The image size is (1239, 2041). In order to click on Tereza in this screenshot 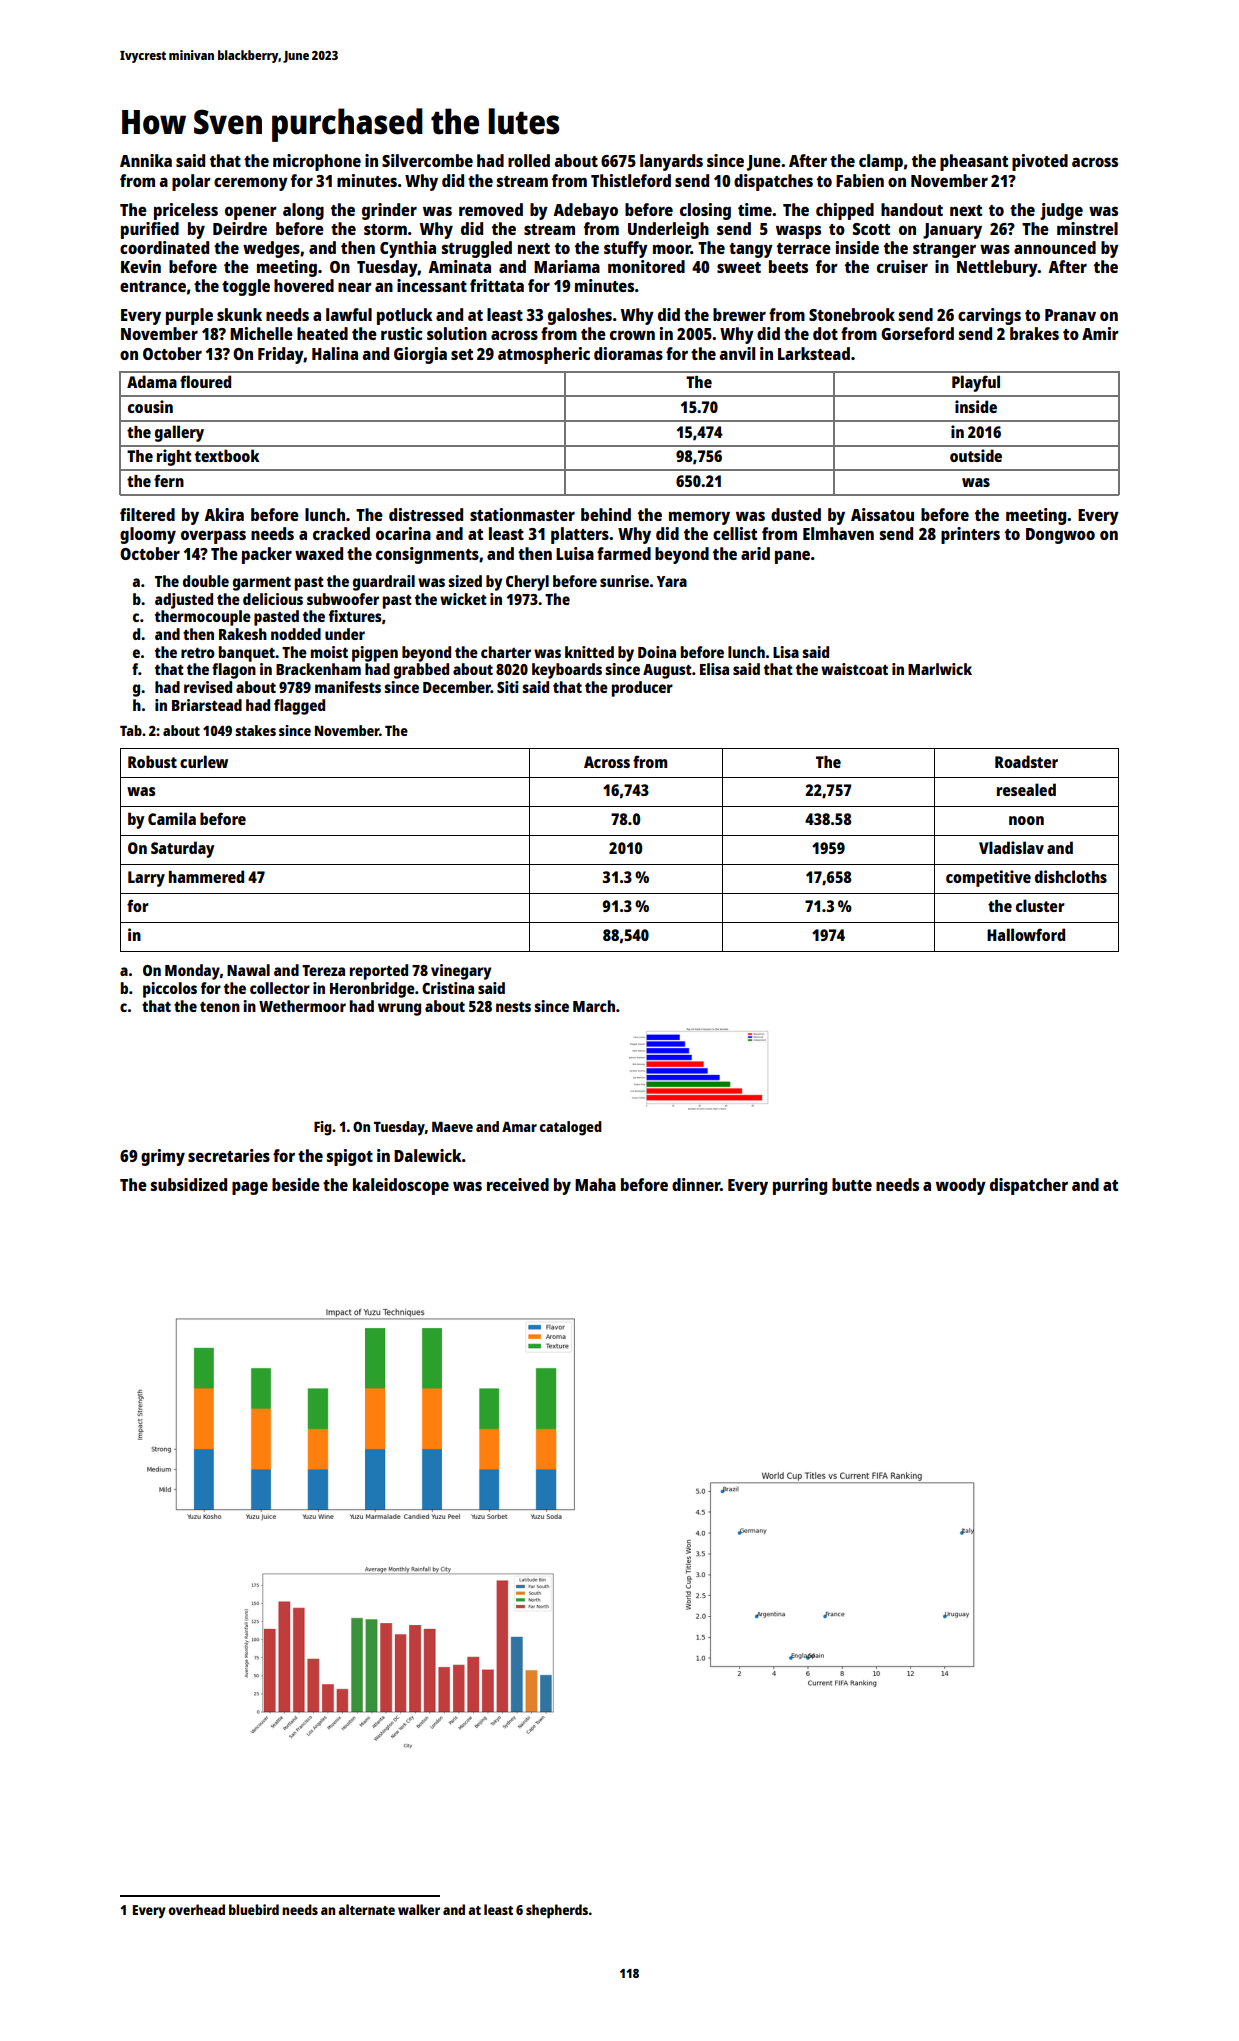, I will do `click(323, 970)`.
